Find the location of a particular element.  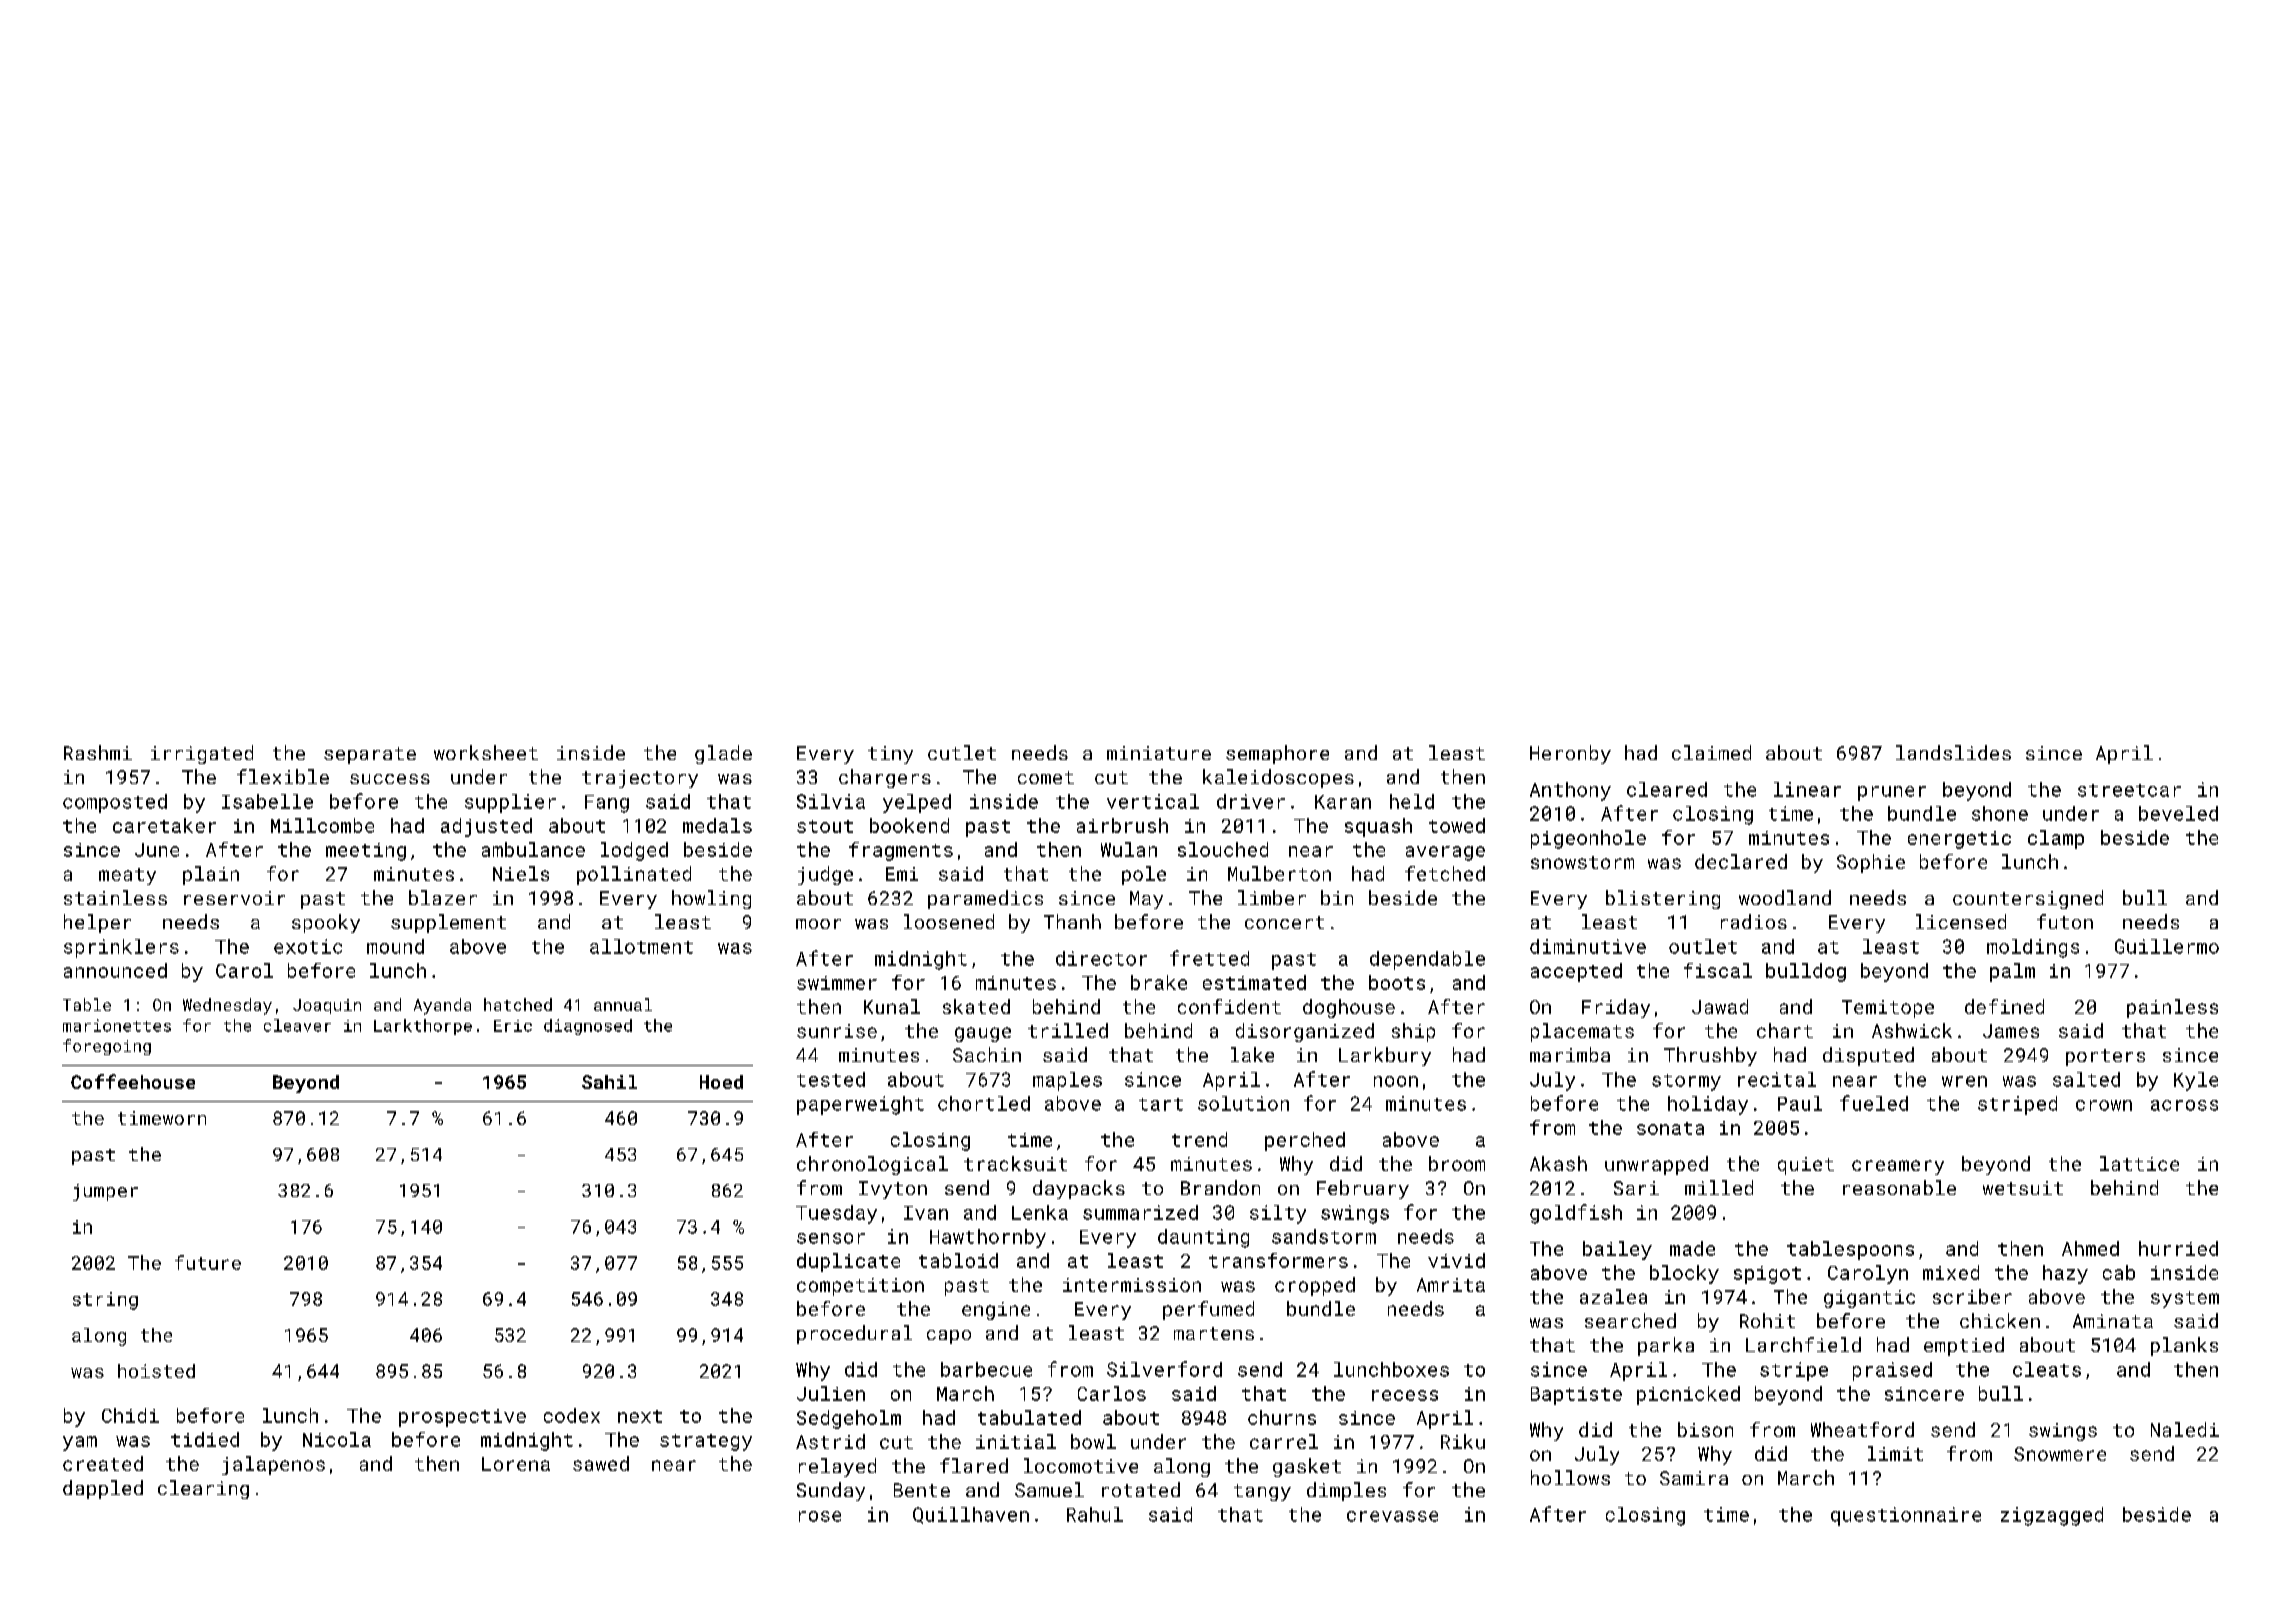

broom is located at coordinates (1457, 1163).
